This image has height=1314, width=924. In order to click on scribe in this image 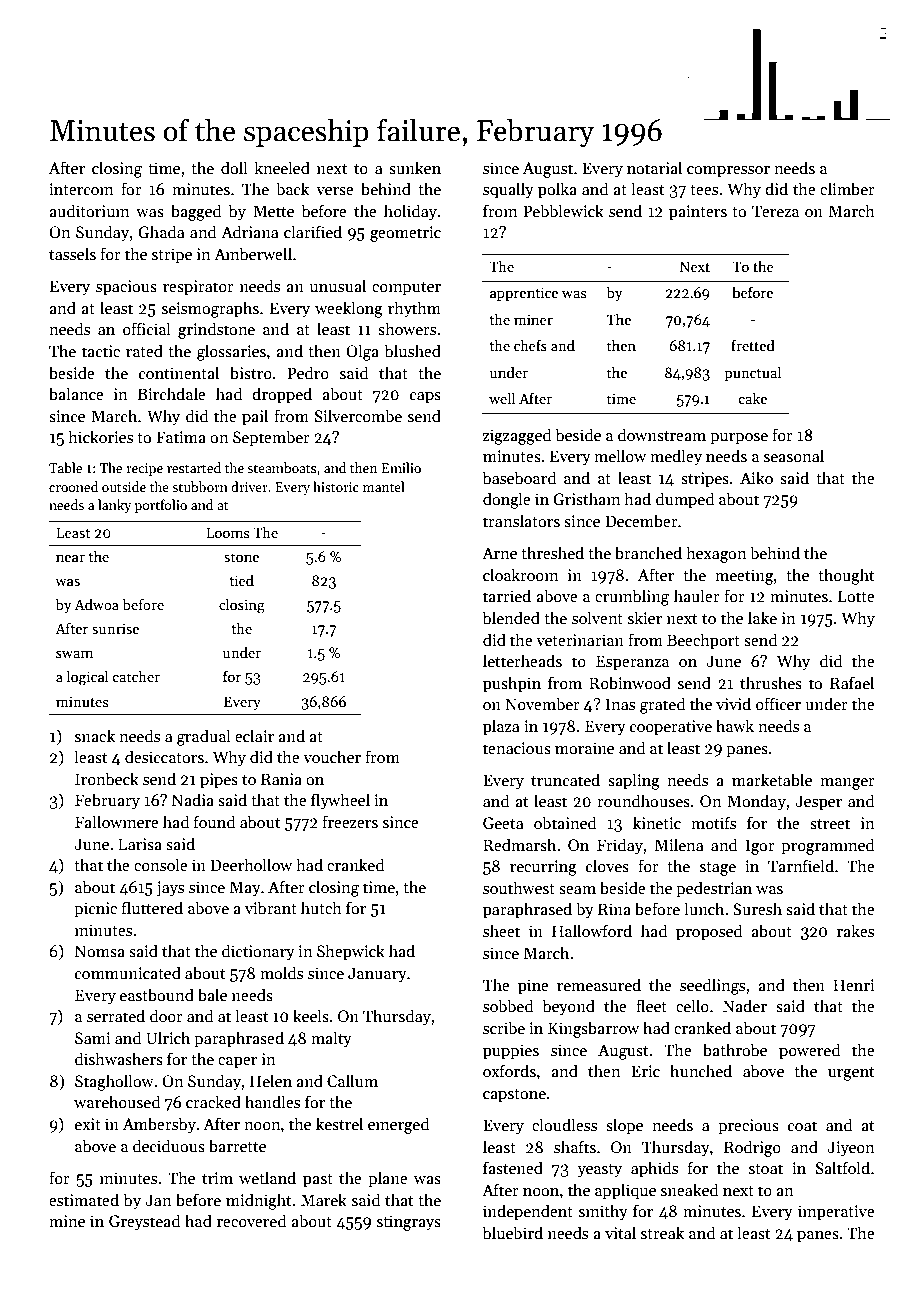, I will do `click(504, 1027)`.
